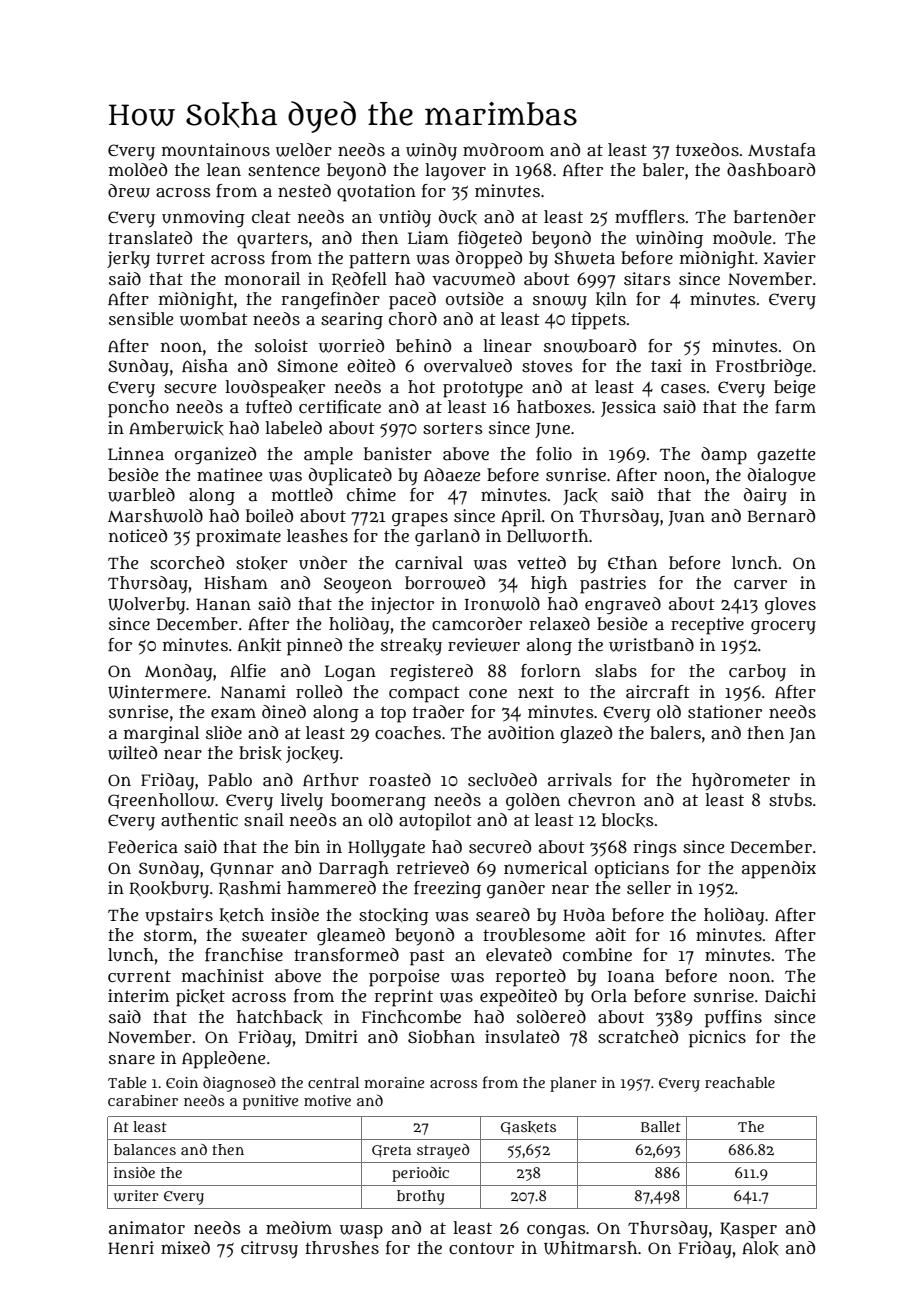 This screenshot has height=1308, width=924. I want to click on secluded, so click(502, 780).
